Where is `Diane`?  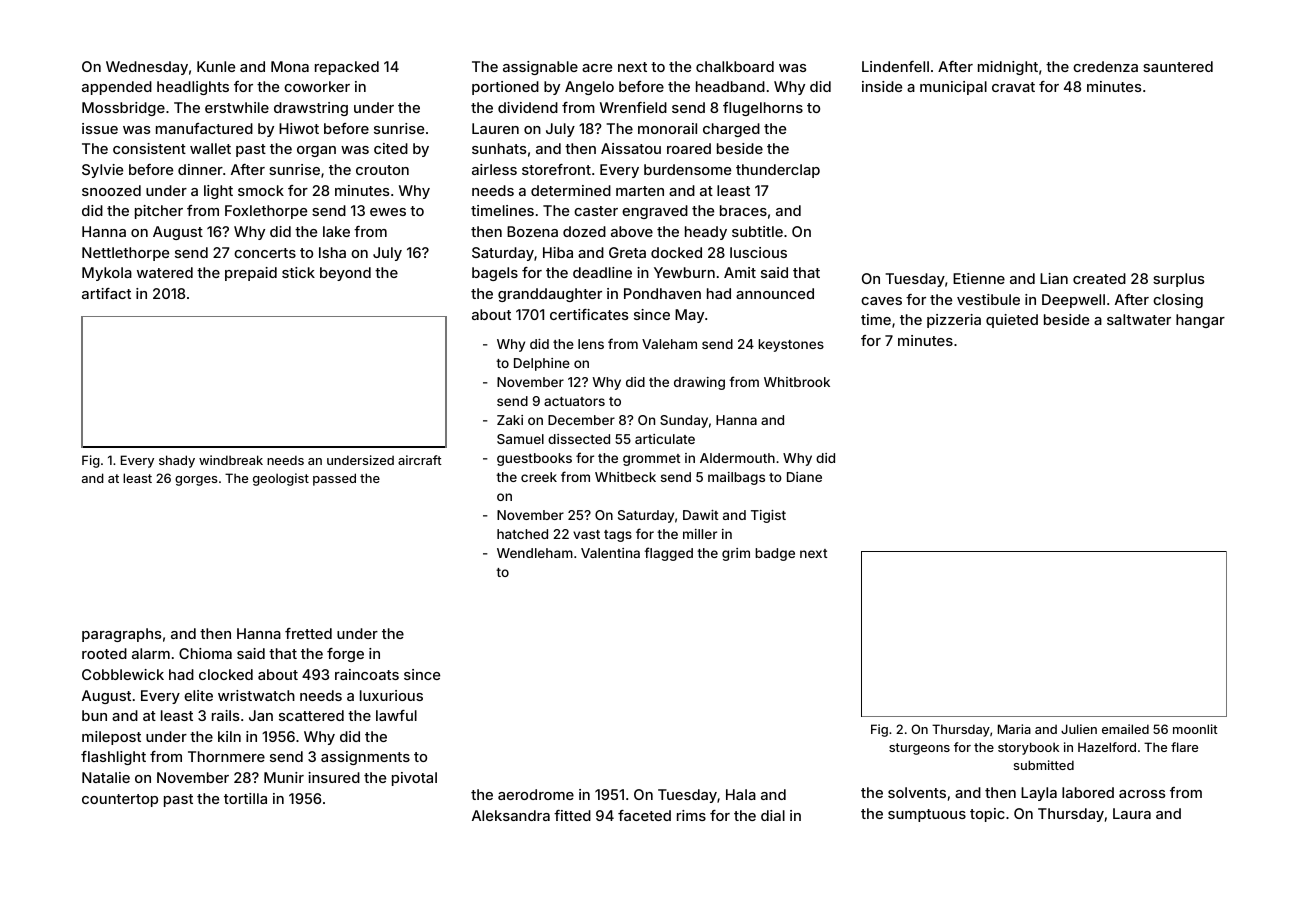 Diane is located at coordinates (804, 477).
